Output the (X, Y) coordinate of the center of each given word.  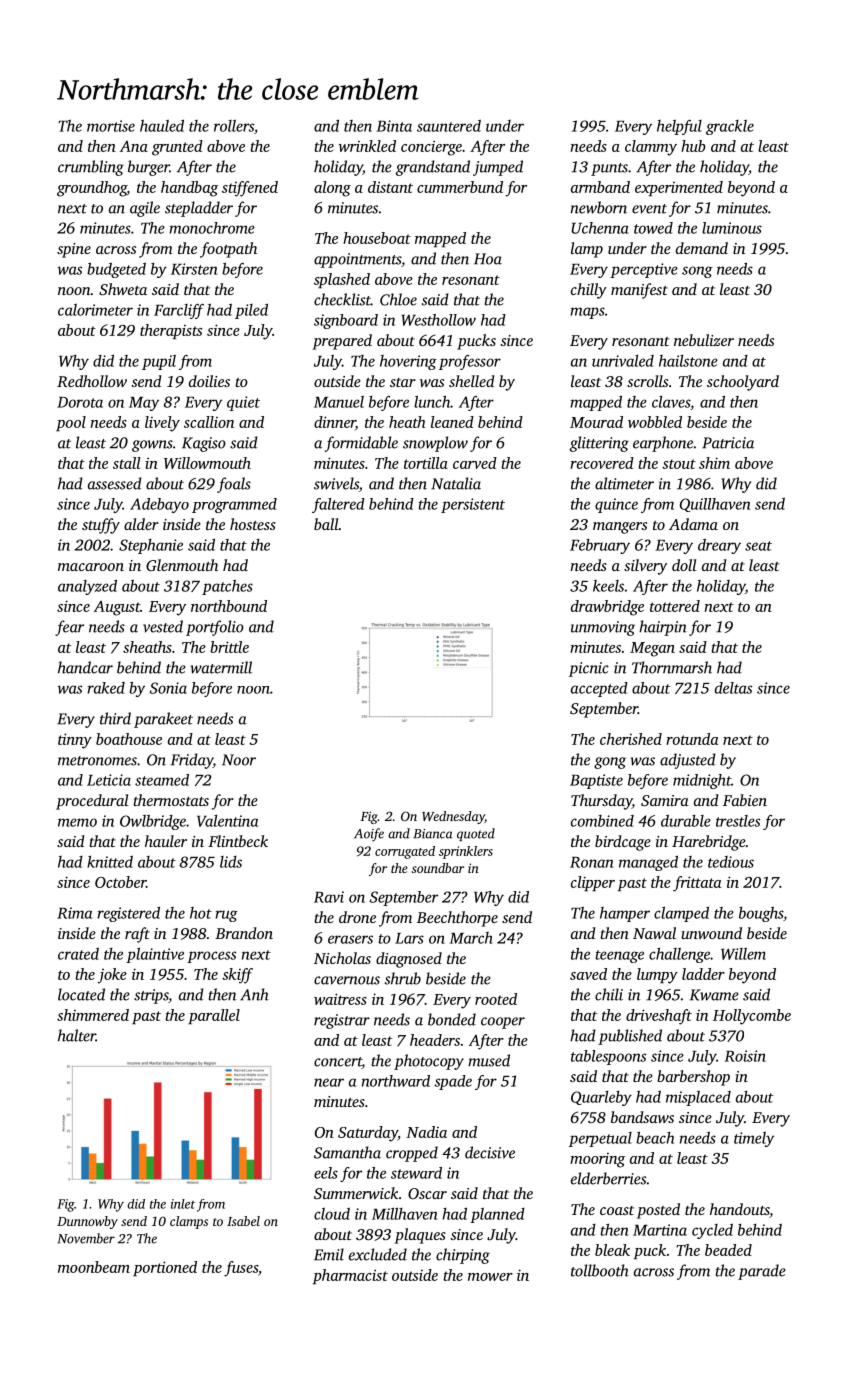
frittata (697, 884)
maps (587, 313)
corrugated (405, 852)
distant (390, 187)
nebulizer (704, 340)
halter (77, 1035)
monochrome (212, 228)
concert (338, 1063)
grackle (730, 127)
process (211, 957)
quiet (243, 403)
